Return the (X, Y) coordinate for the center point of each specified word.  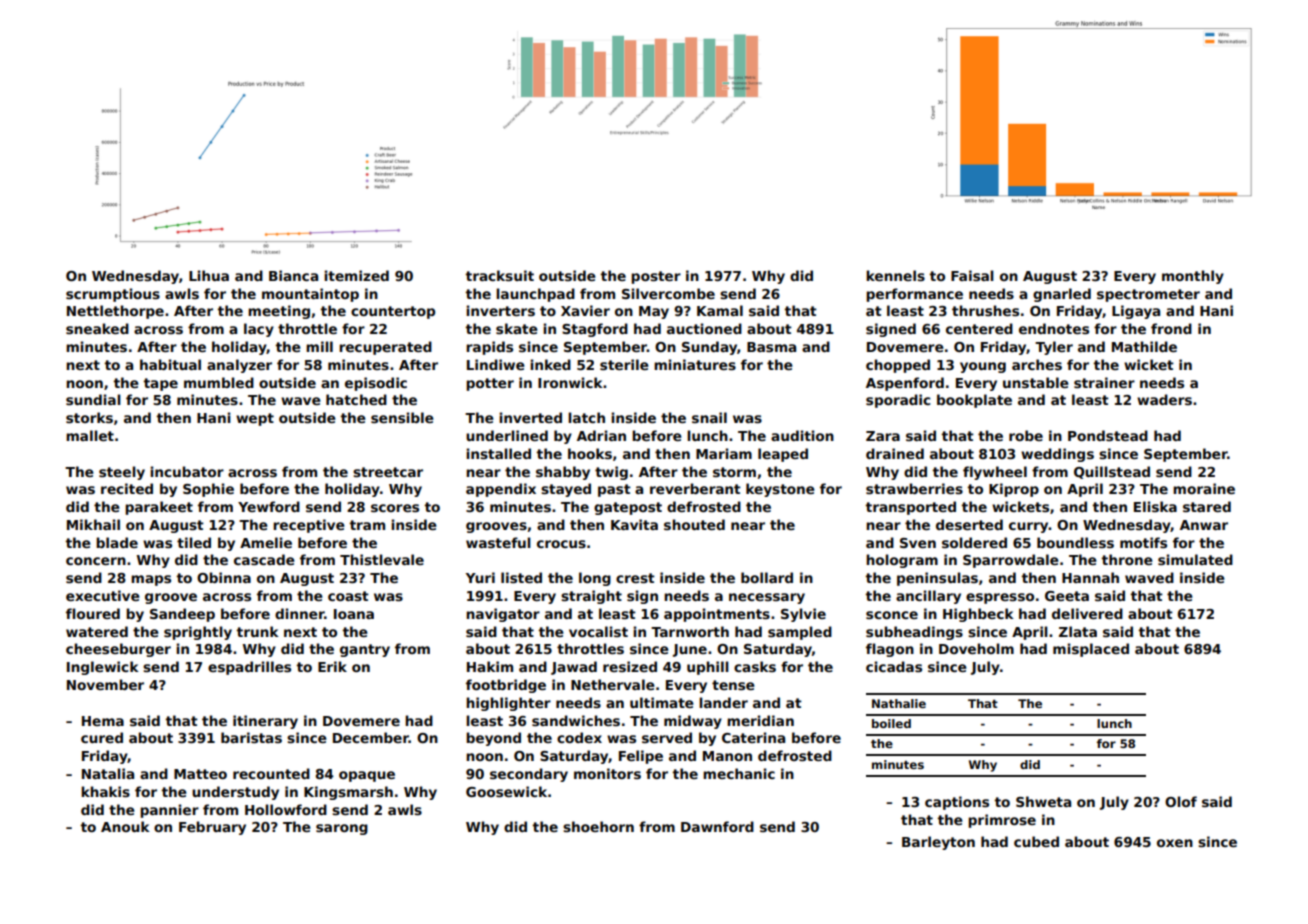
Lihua (209, 275)
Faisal (972, 275)
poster (656, 277)
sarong (342, 829)
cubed (1036, 841)
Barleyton (938, 843)
